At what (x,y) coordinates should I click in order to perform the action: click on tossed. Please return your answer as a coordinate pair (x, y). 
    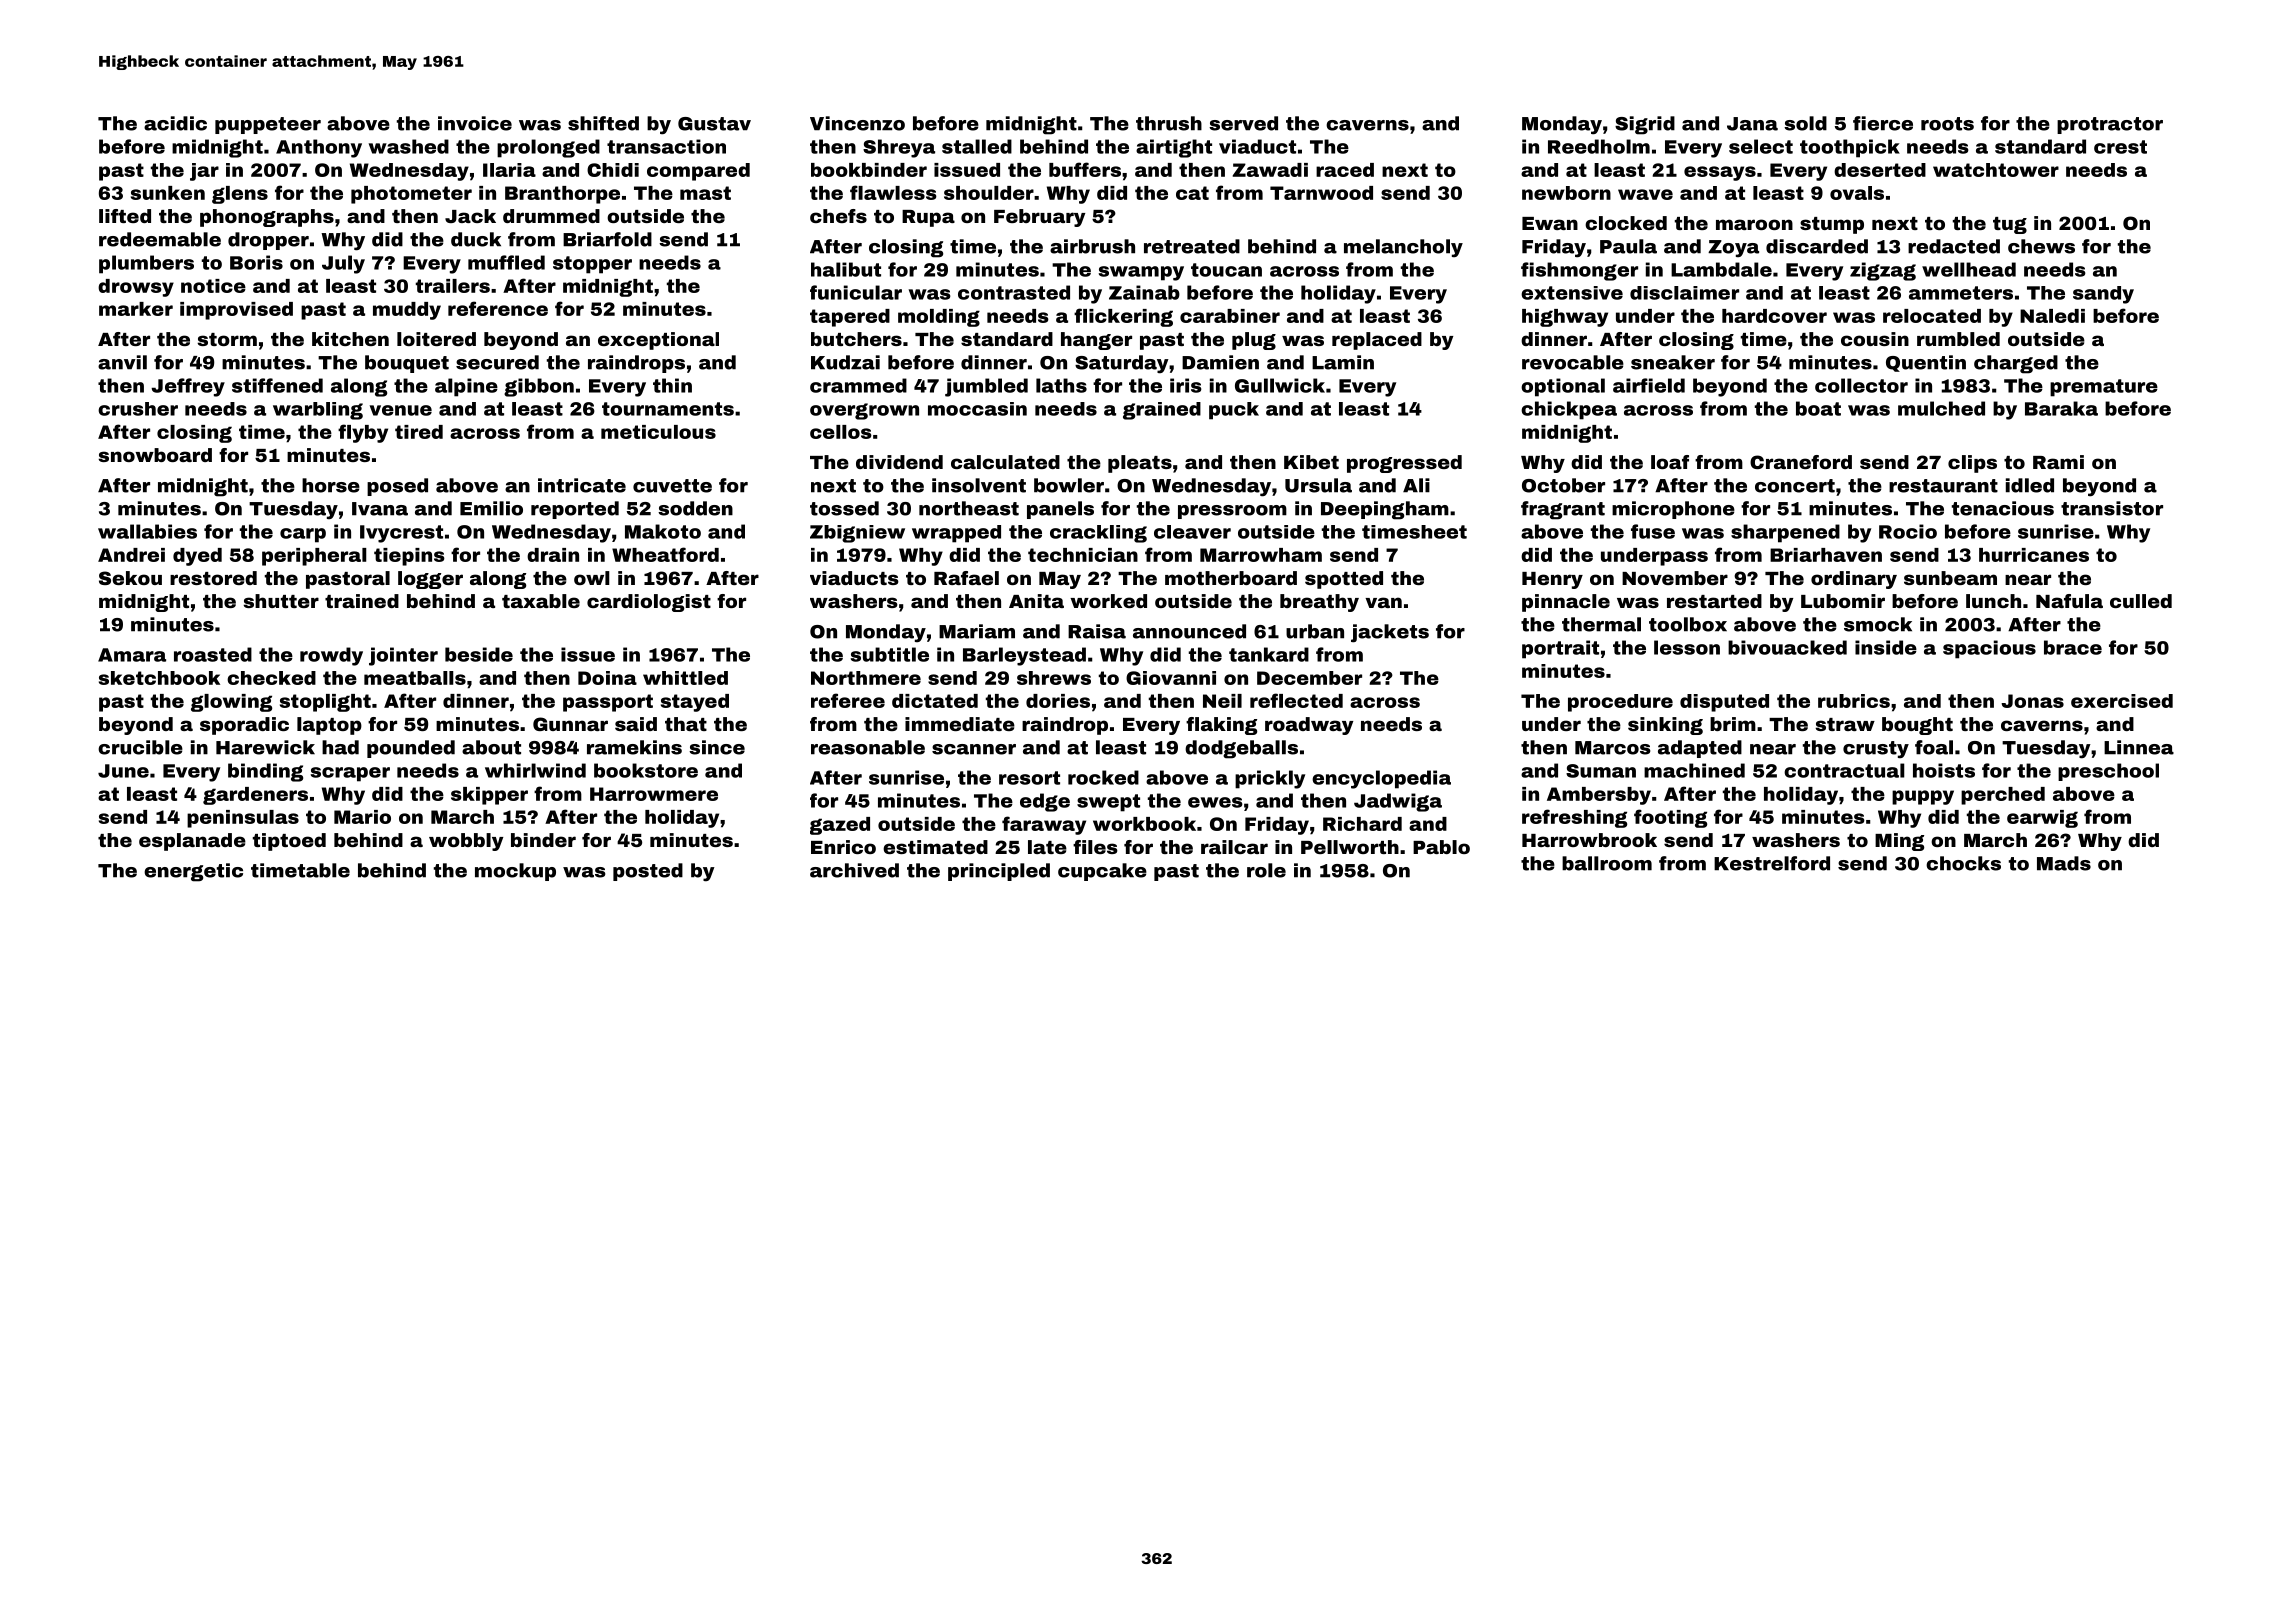
    Looking at the image, I should click on (844, 508).
